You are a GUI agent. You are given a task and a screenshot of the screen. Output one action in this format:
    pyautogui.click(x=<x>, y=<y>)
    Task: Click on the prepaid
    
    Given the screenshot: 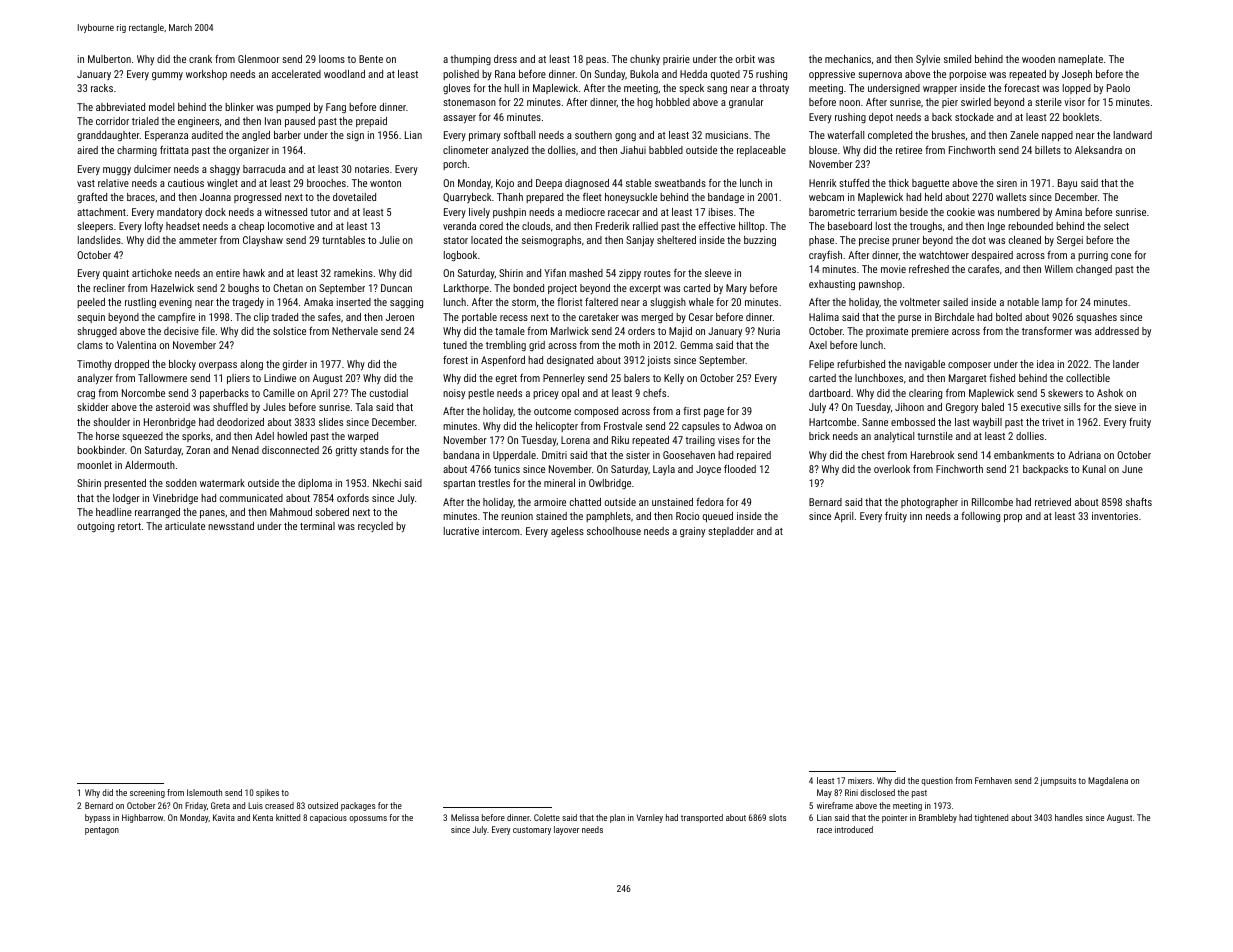 What is the action you would take?
    pyautogui.click(x=371, y=122)
